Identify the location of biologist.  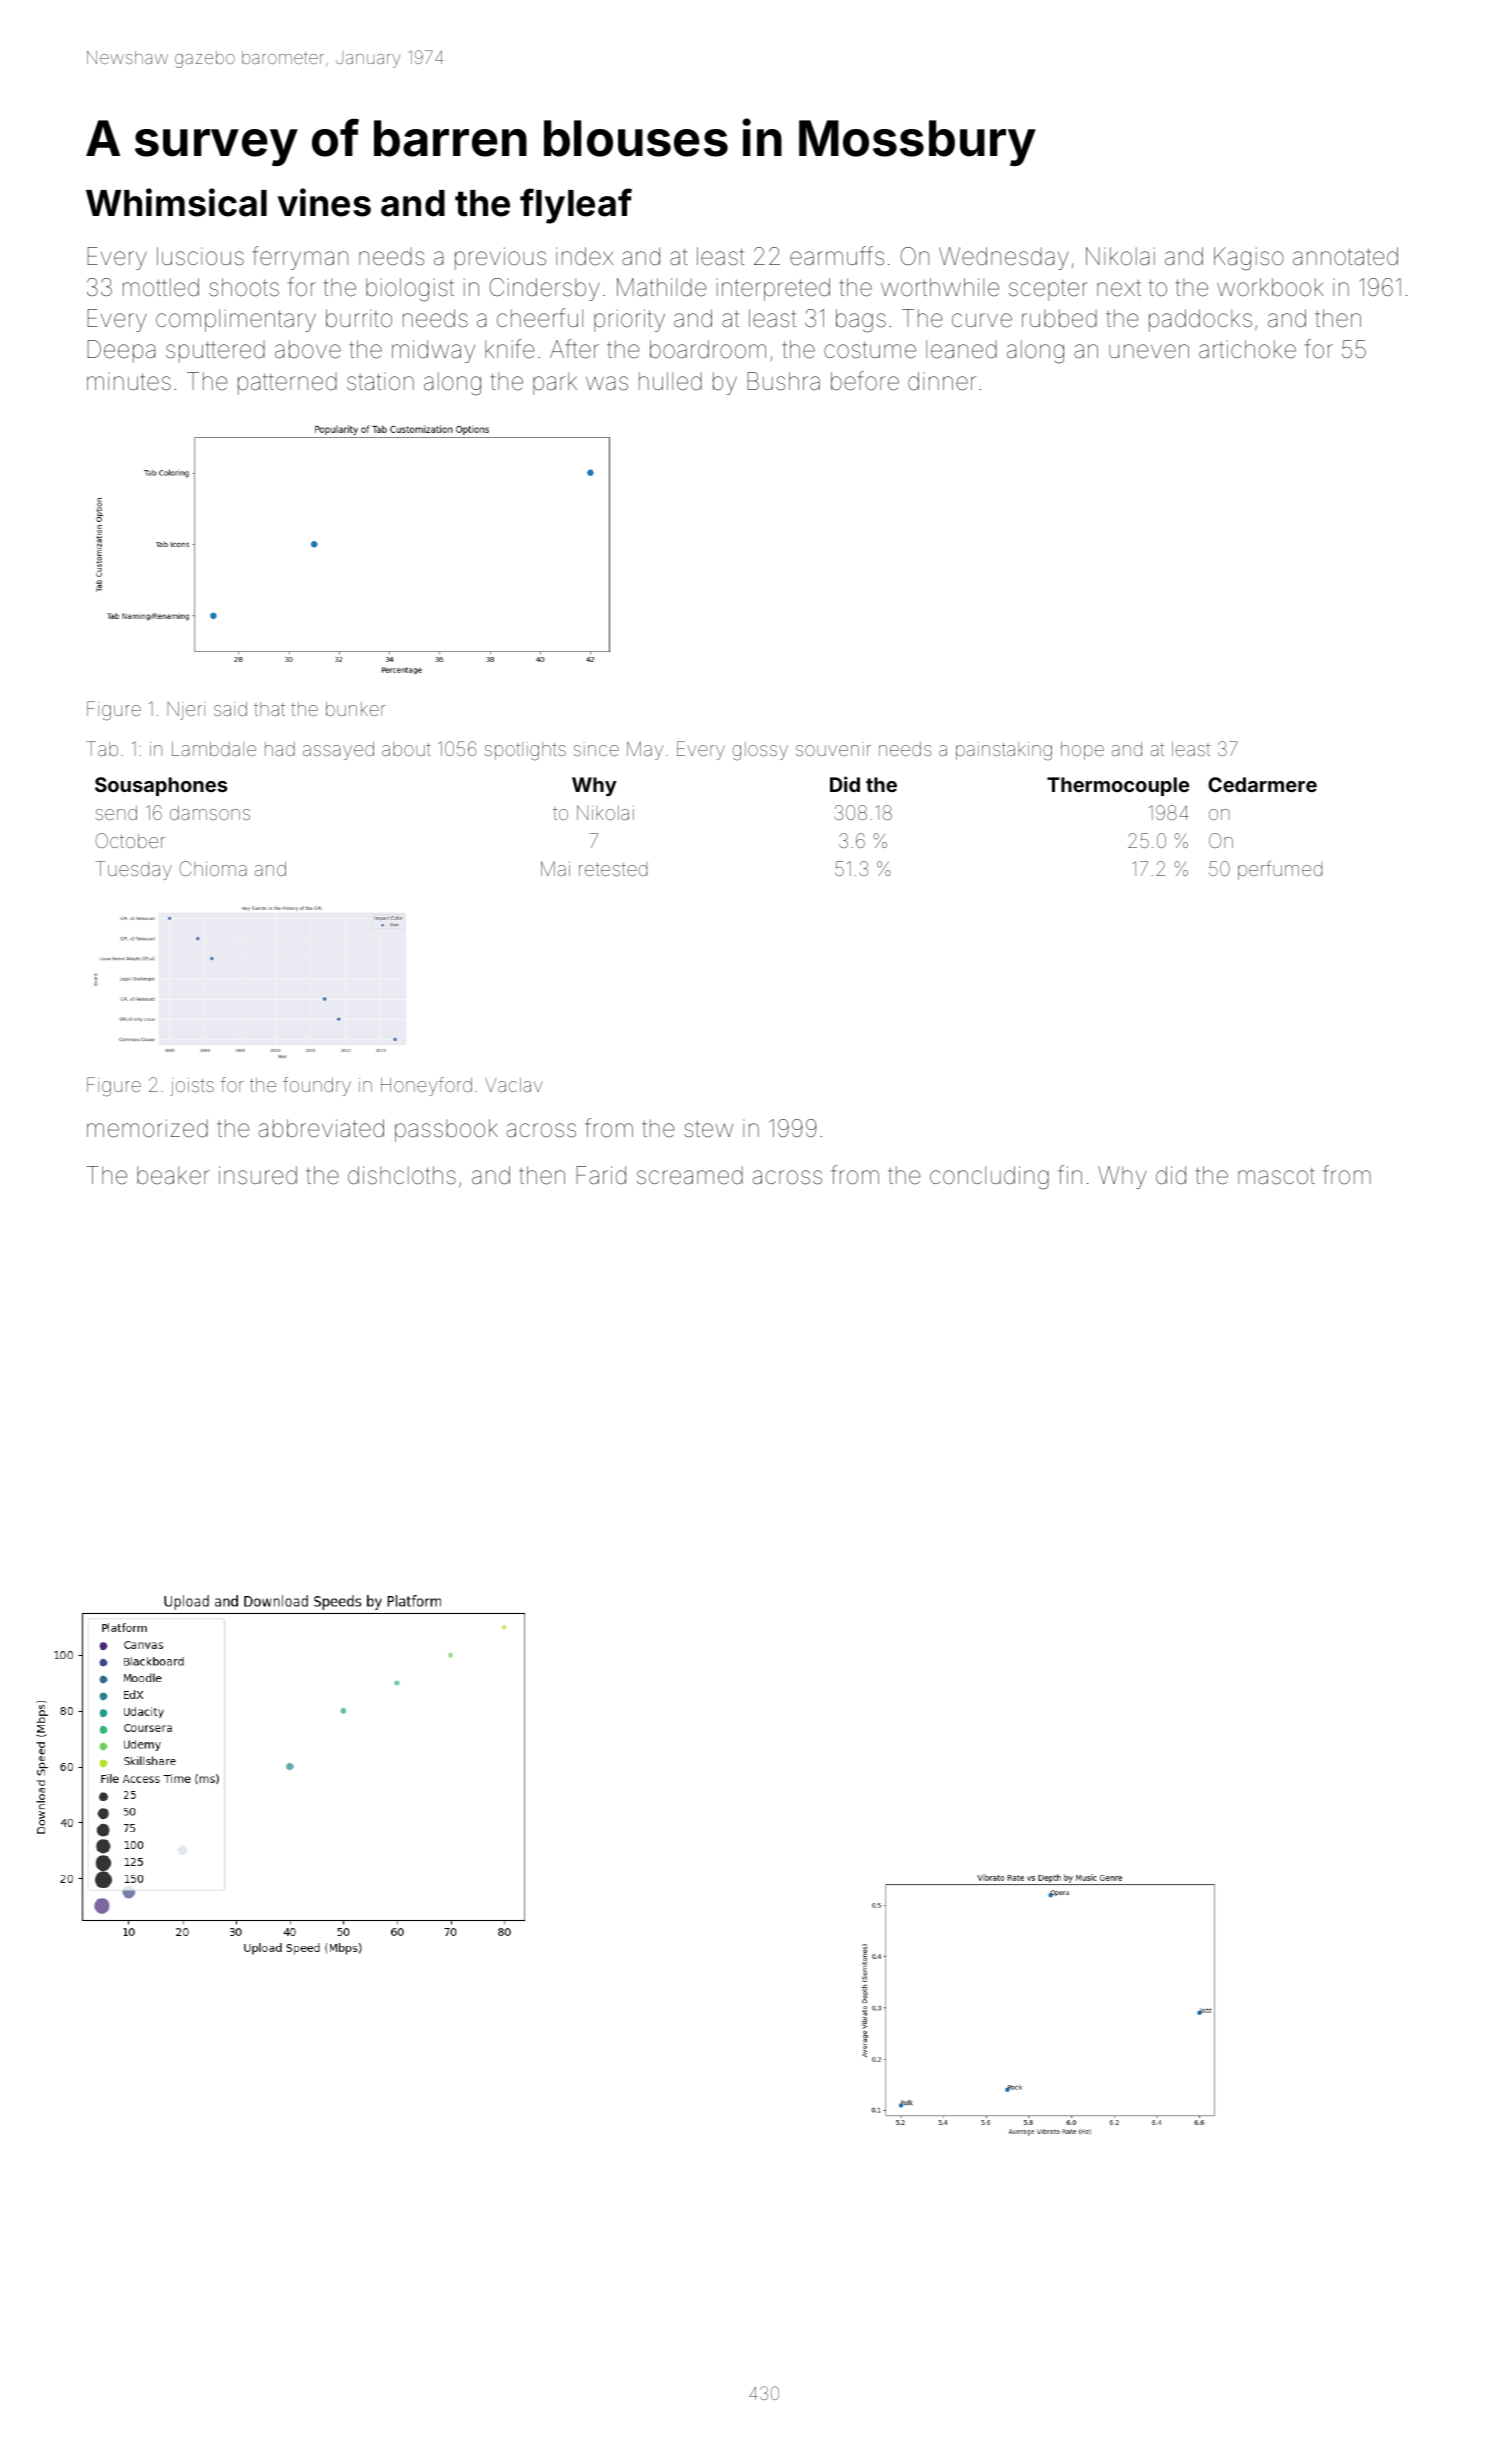
(410, 290).
